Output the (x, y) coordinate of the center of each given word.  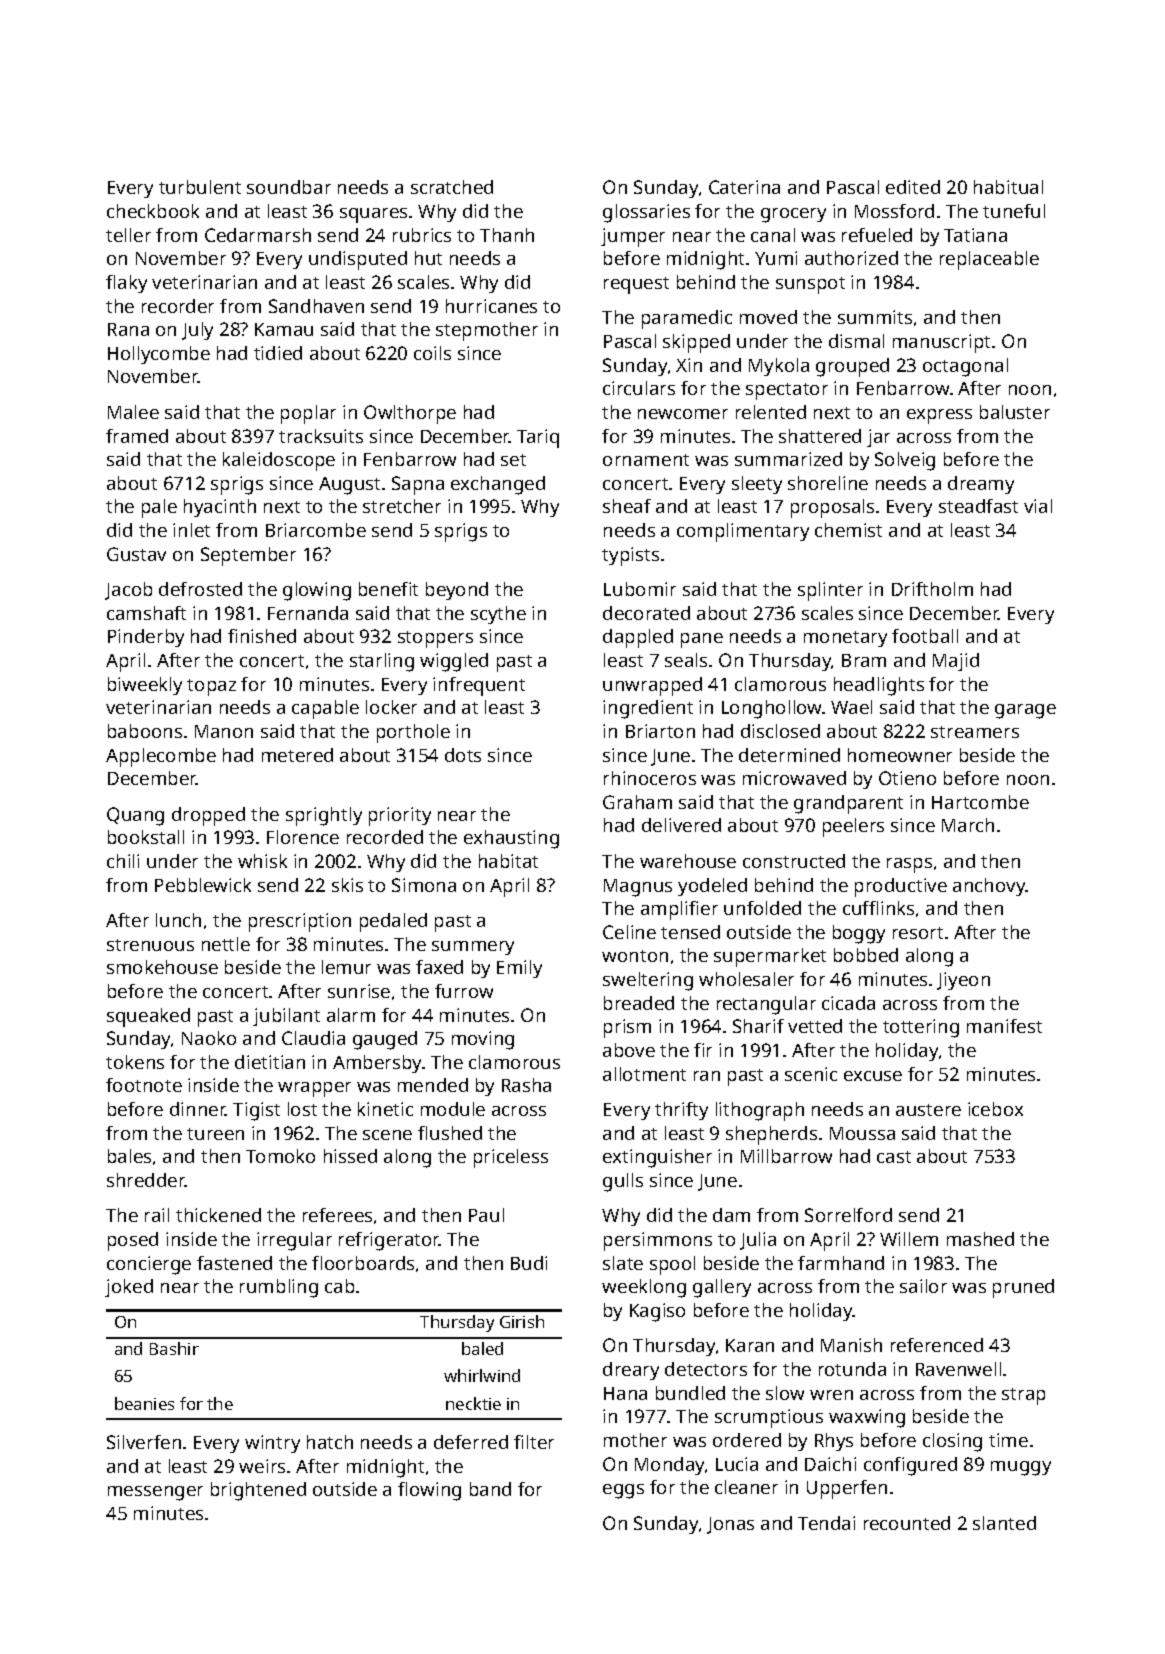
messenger (155, 1493)
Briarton (660, 731)
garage (1025, 711)
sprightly (324, 816)
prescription (300, 922)
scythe (498, 615)
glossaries (646, 213)
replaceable (989, 260)
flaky (126, 284)
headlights (879, 686)
